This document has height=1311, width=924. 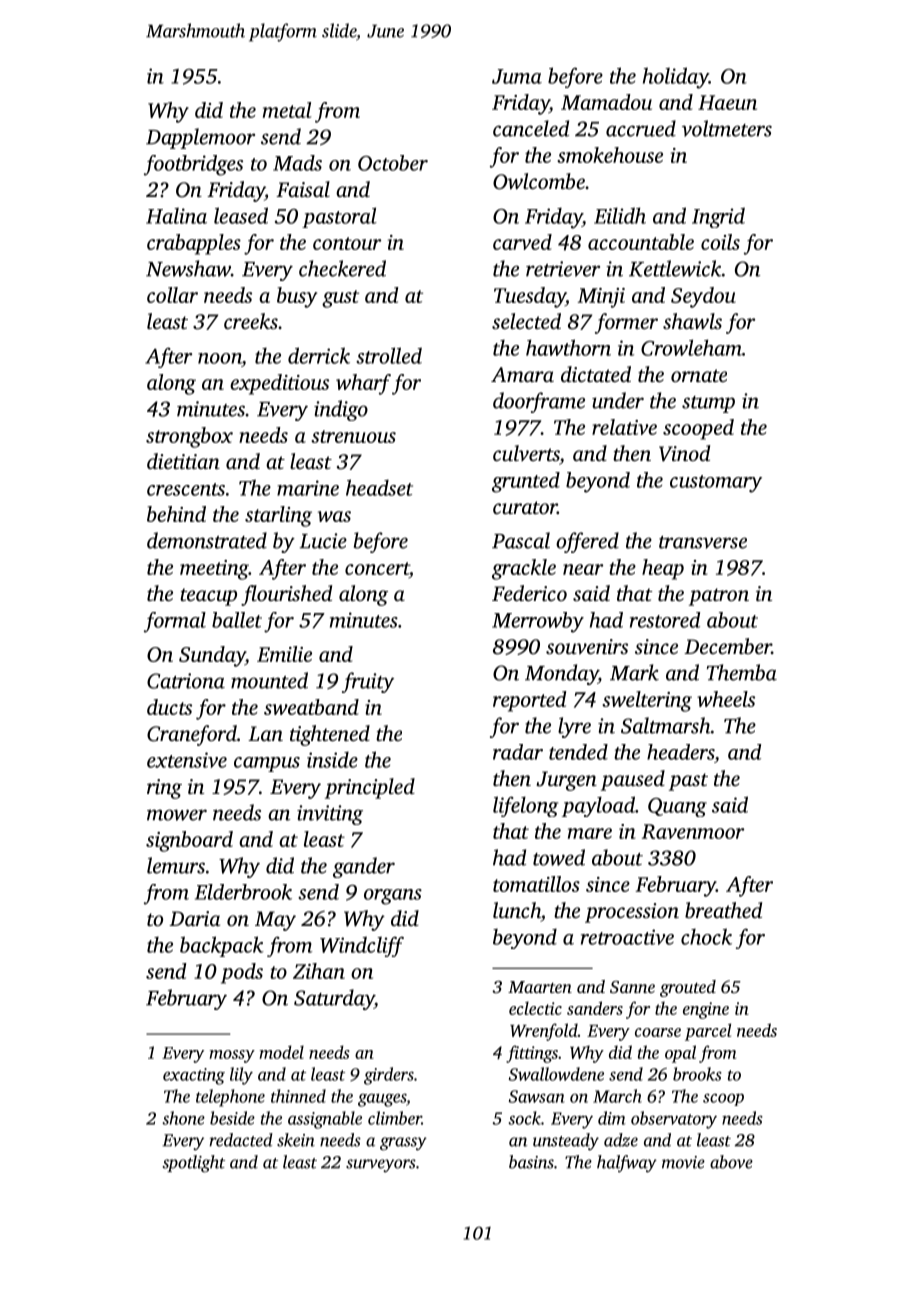 What do you see at coordinates (200, 138) in the document?
I see `Dapplemoor` at bounding box center [200, 138].
